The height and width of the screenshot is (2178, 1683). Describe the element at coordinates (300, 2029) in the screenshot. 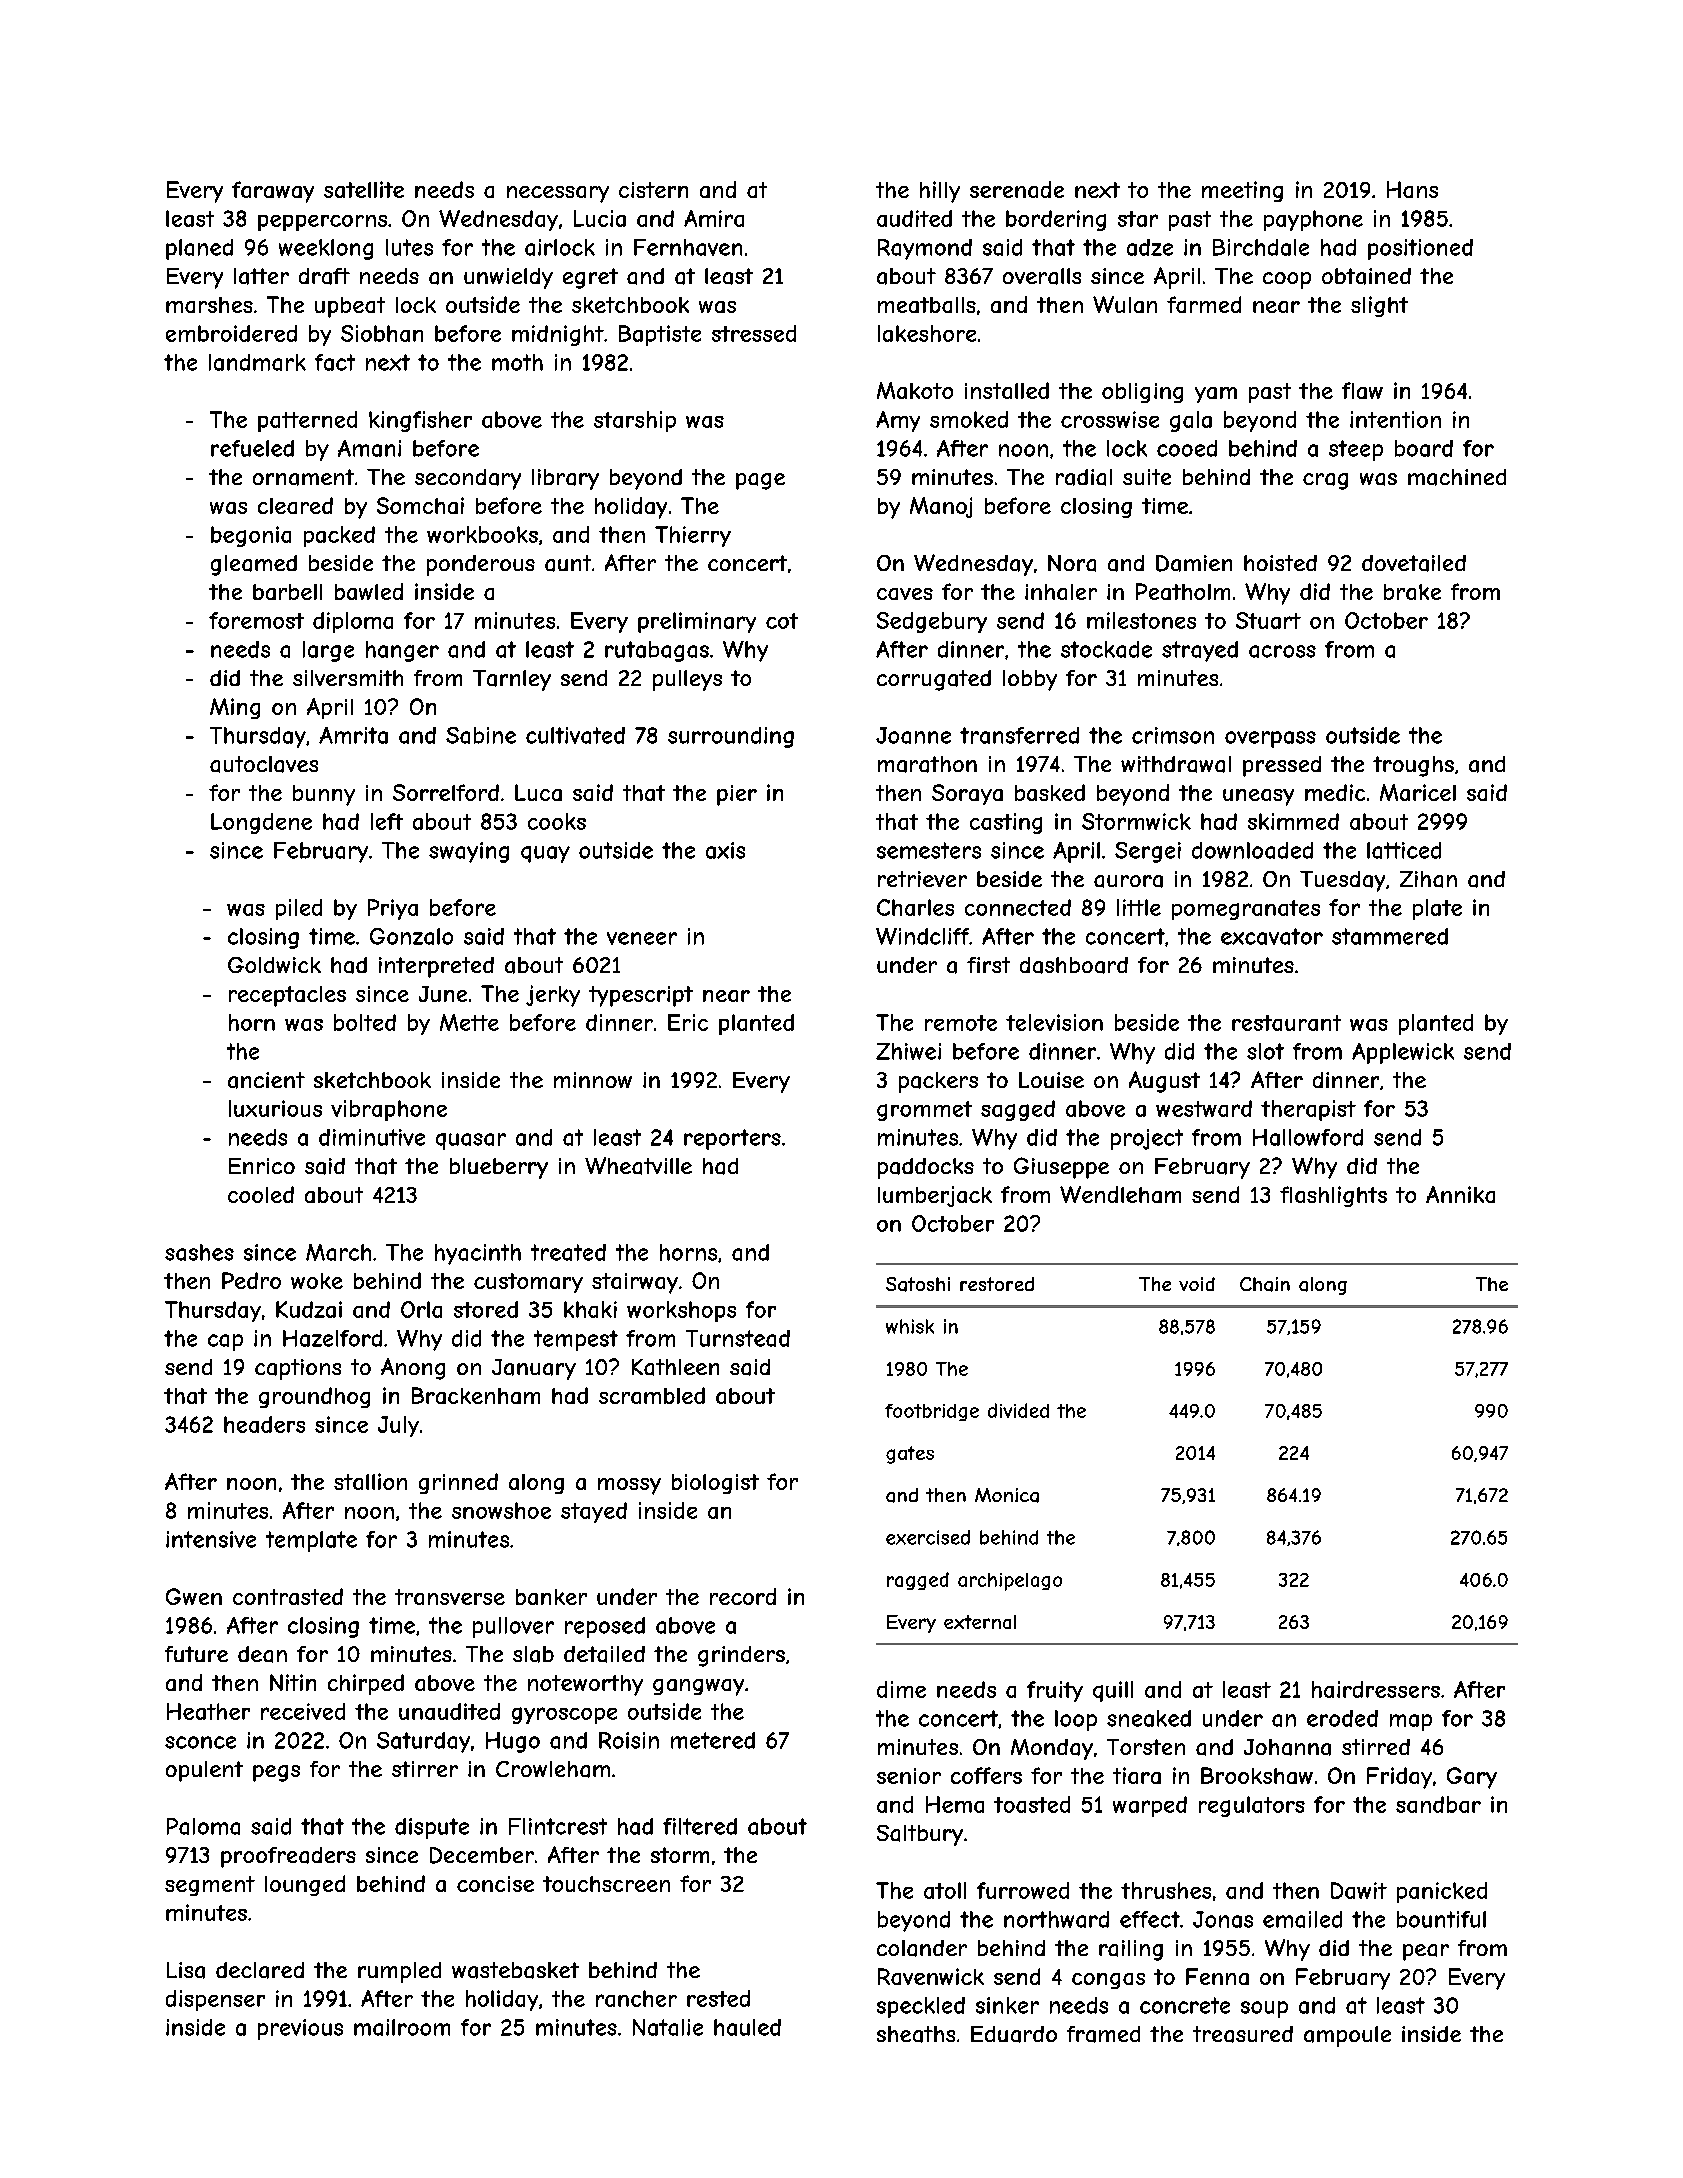

I see `previous` at that location.
